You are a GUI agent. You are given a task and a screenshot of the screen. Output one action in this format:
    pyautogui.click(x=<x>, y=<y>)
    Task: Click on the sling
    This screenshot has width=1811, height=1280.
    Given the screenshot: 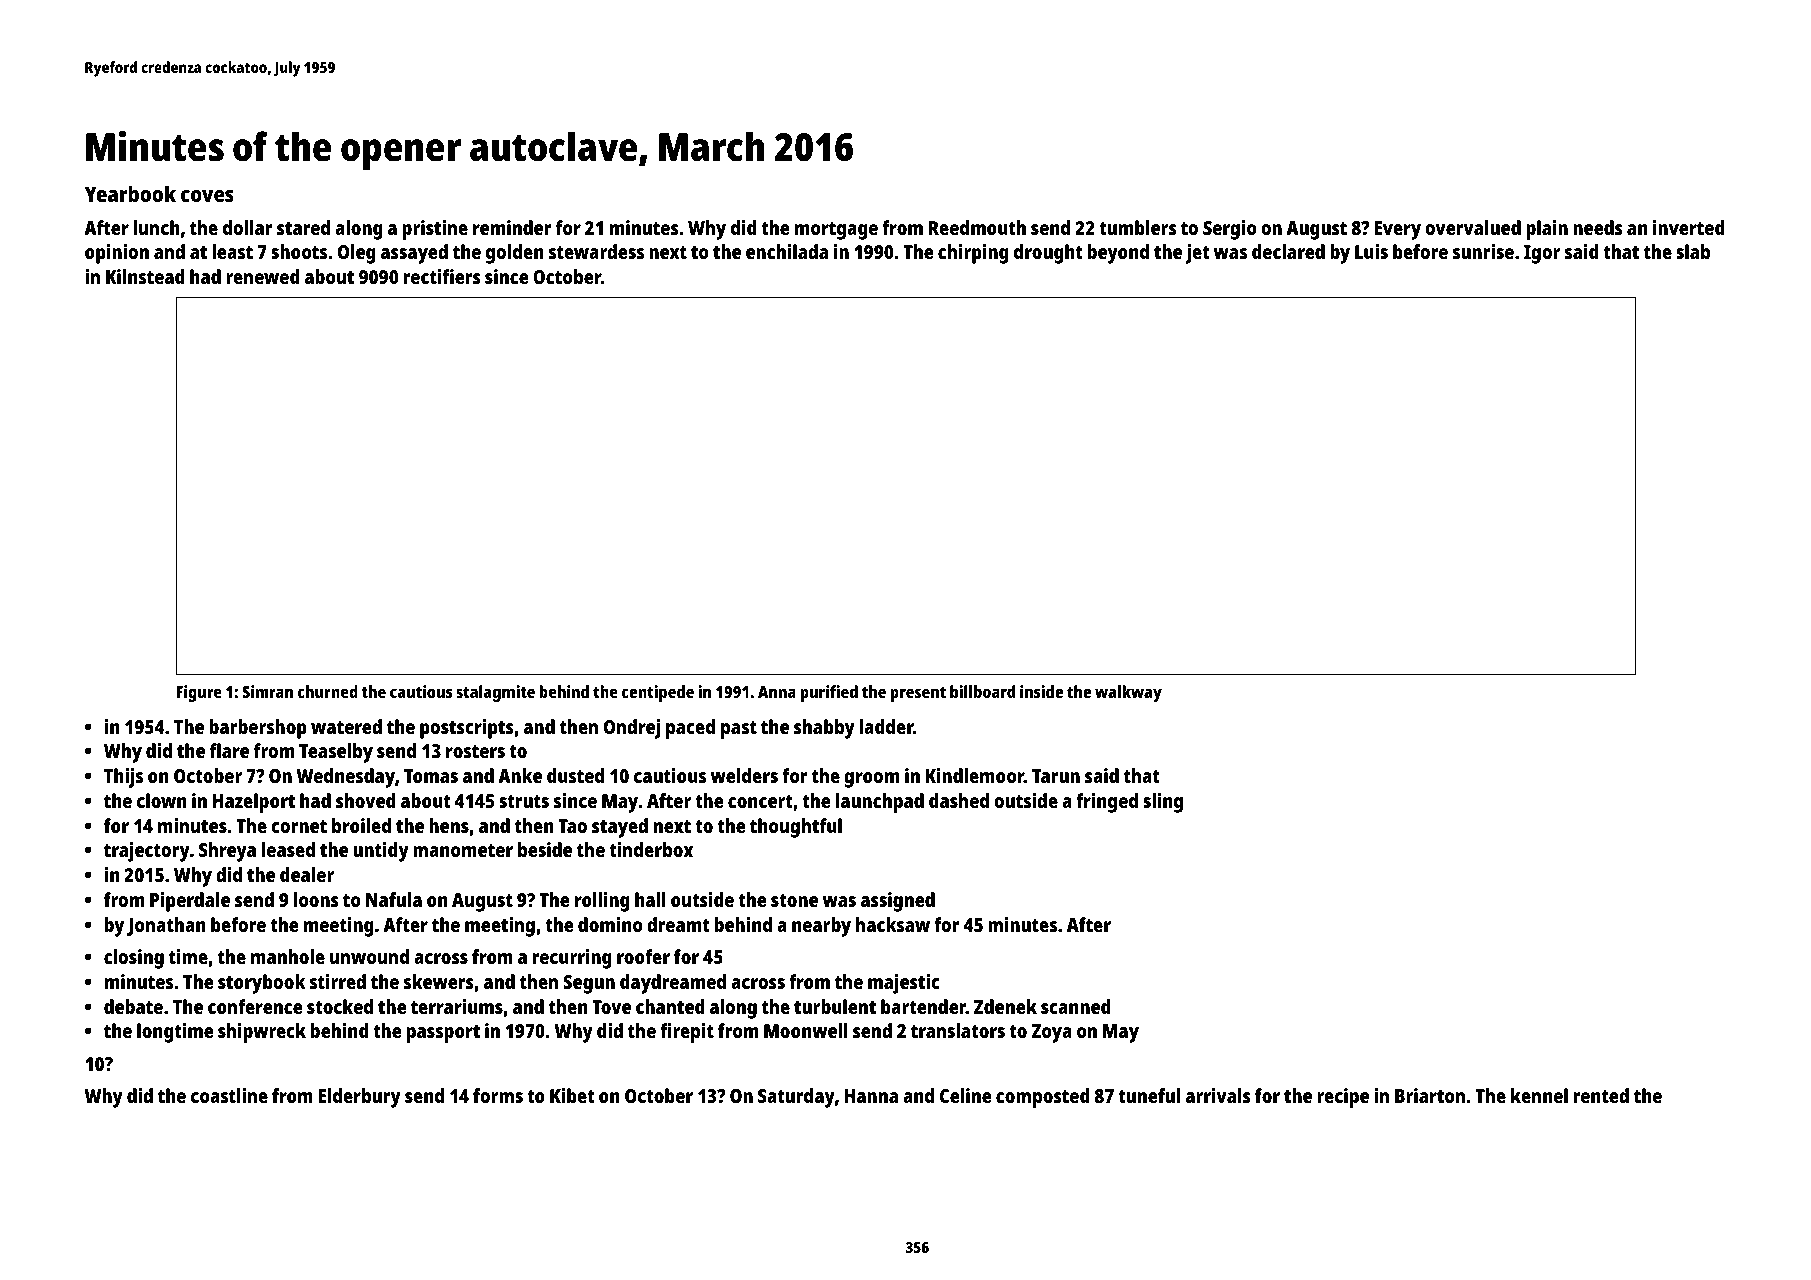 What is the action you would take?
    pyautogui.click(x=1163, y=803)
